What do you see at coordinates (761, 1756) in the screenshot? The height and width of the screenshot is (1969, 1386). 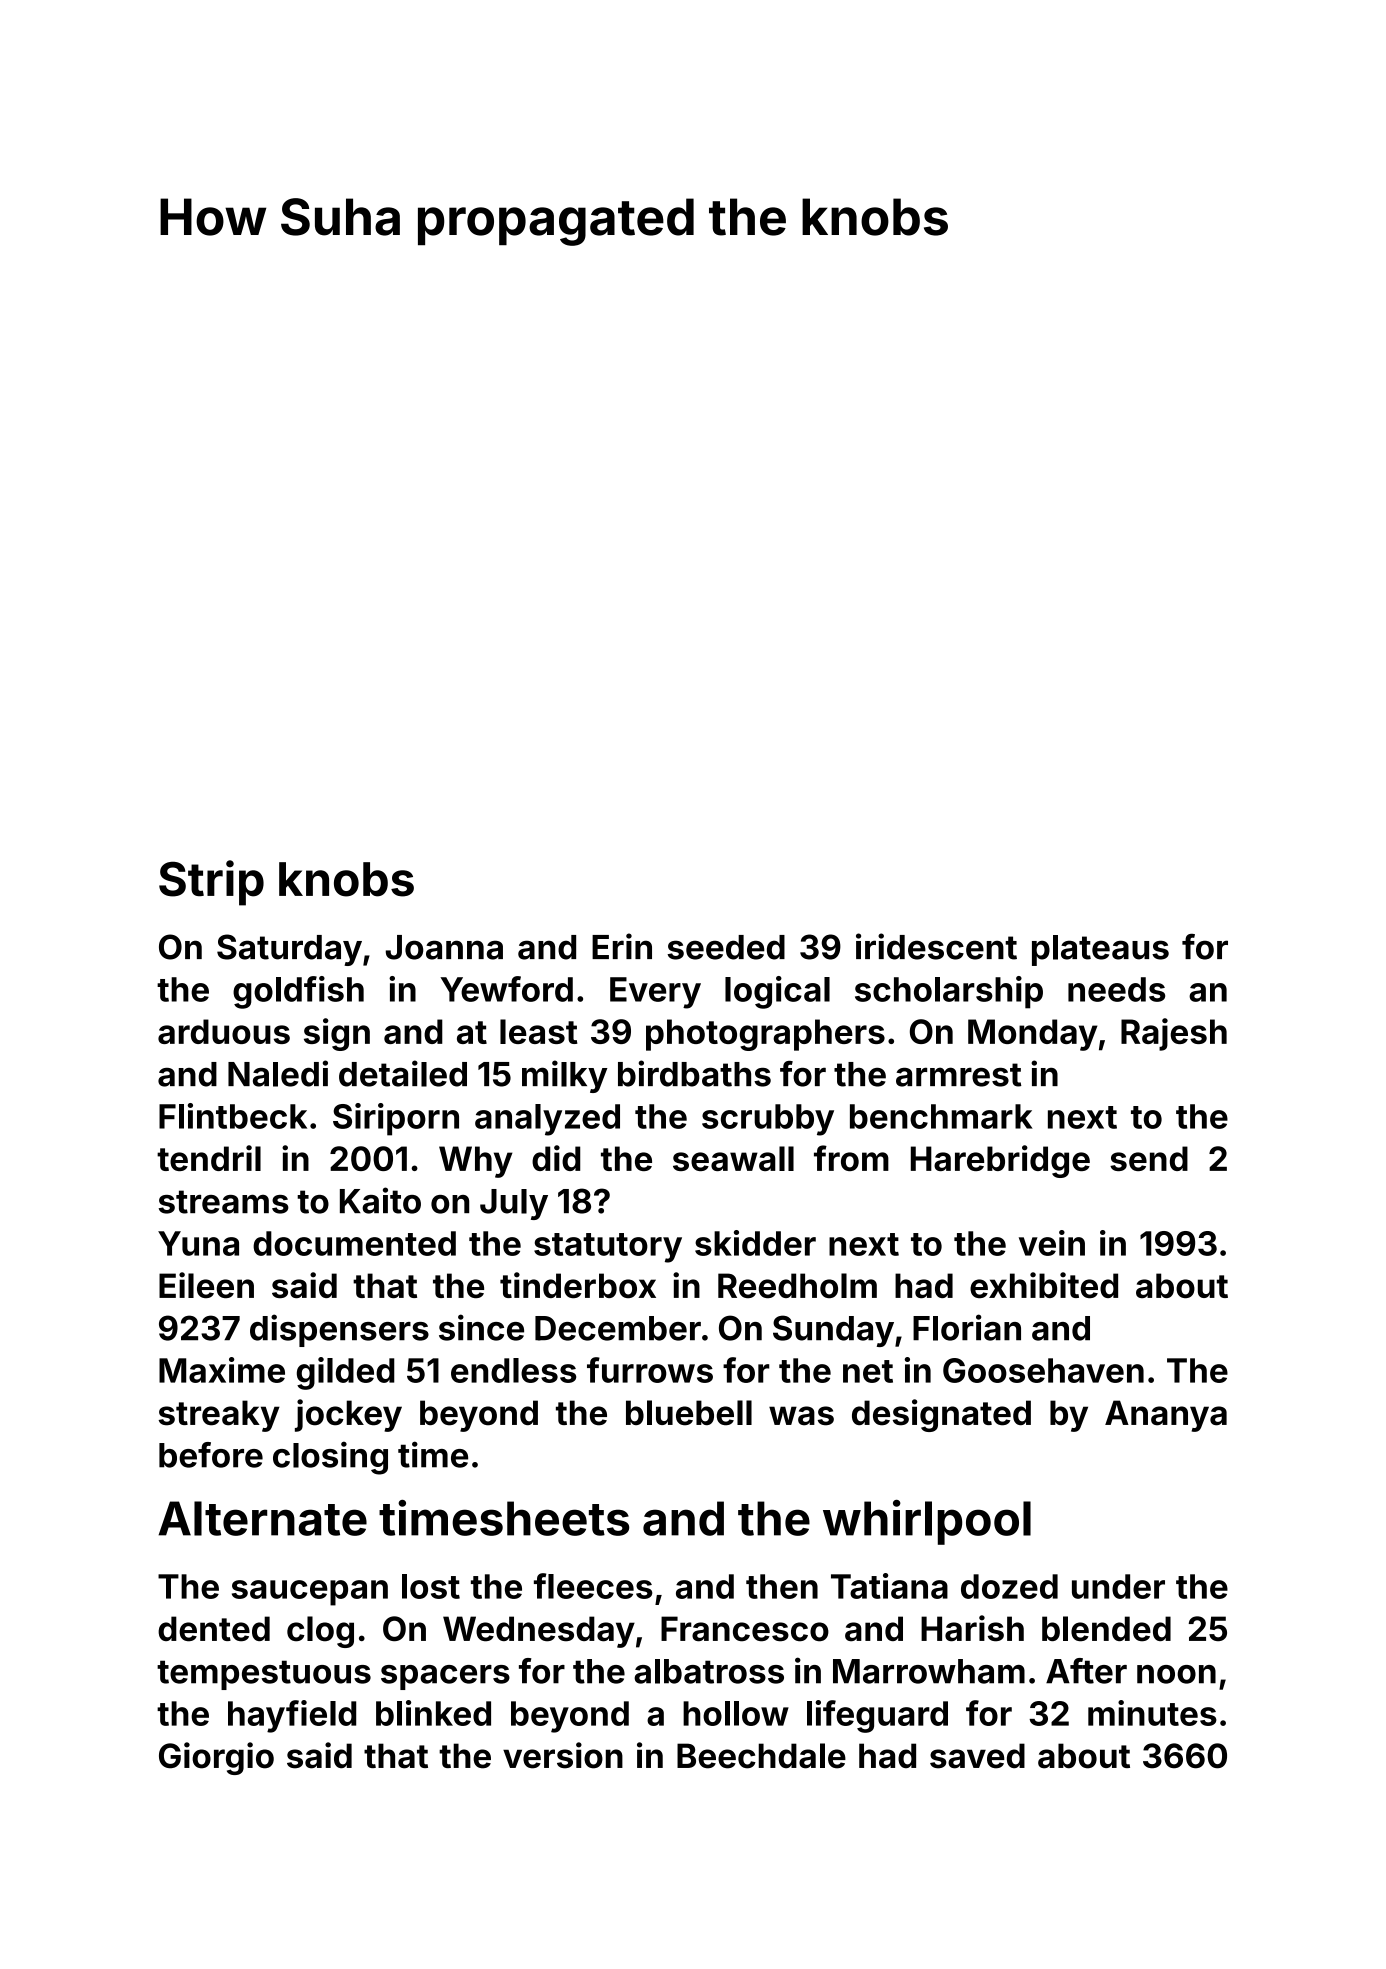 I see `Beechdale` at bounding box center [761, 1756].
